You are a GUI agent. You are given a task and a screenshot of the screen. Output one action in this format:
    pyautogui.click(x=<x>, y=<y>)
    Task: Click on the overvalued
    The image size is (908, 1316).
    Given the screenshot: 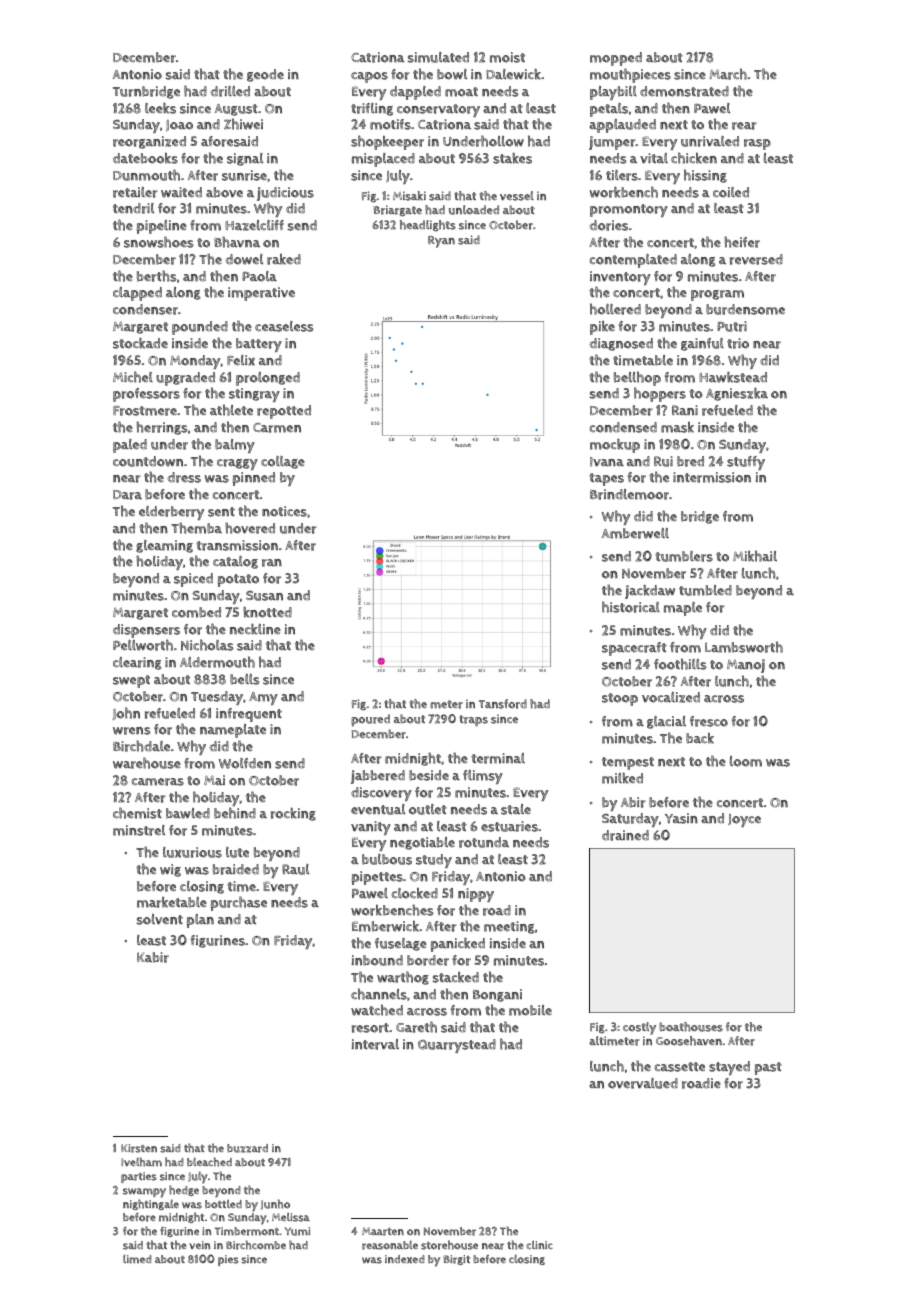 What is the action you would take?
    pyautogui.click(x=643, y=1083)
